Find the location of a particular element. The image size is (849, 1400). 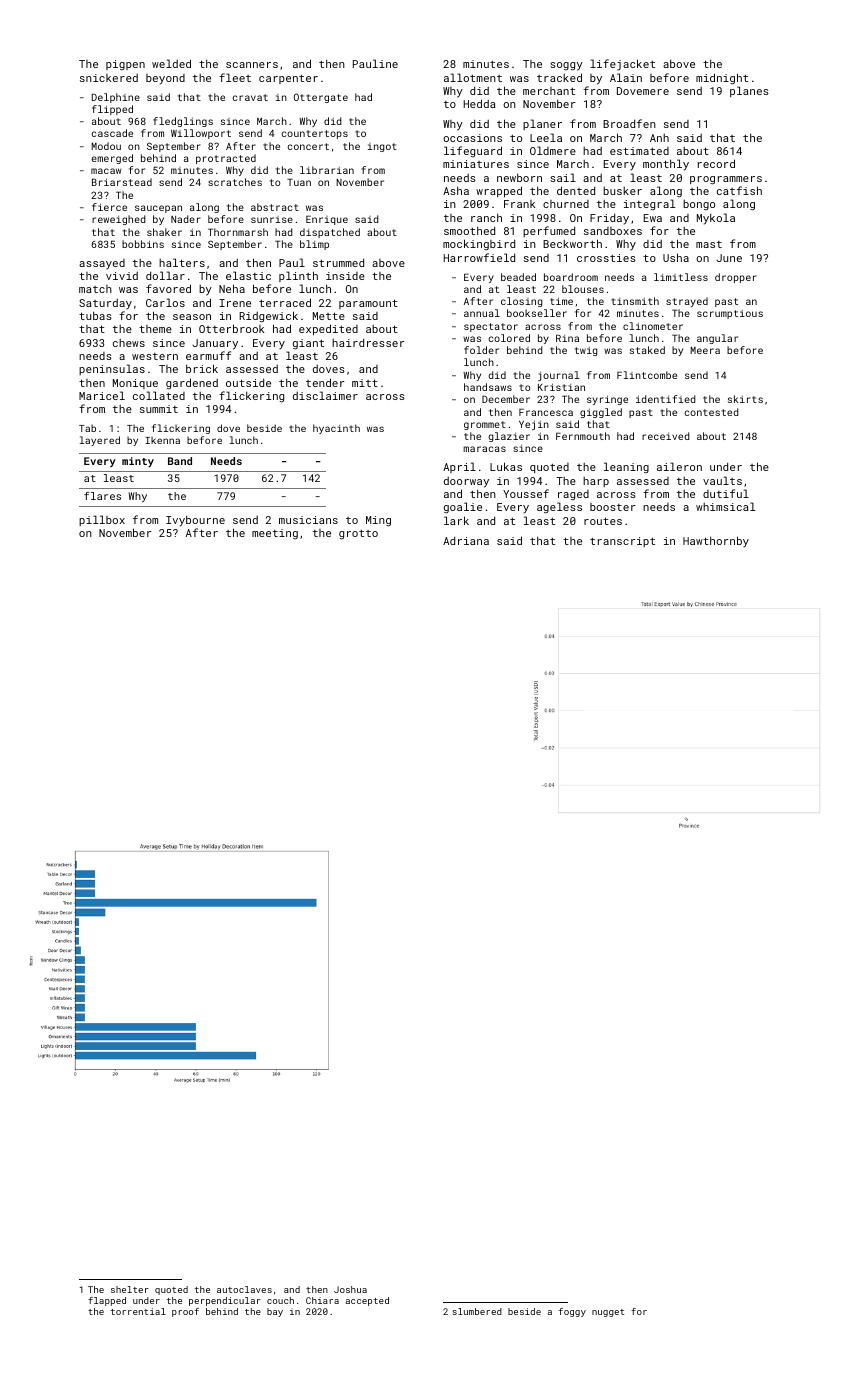

scratches is located at coordinates (235, 182).
